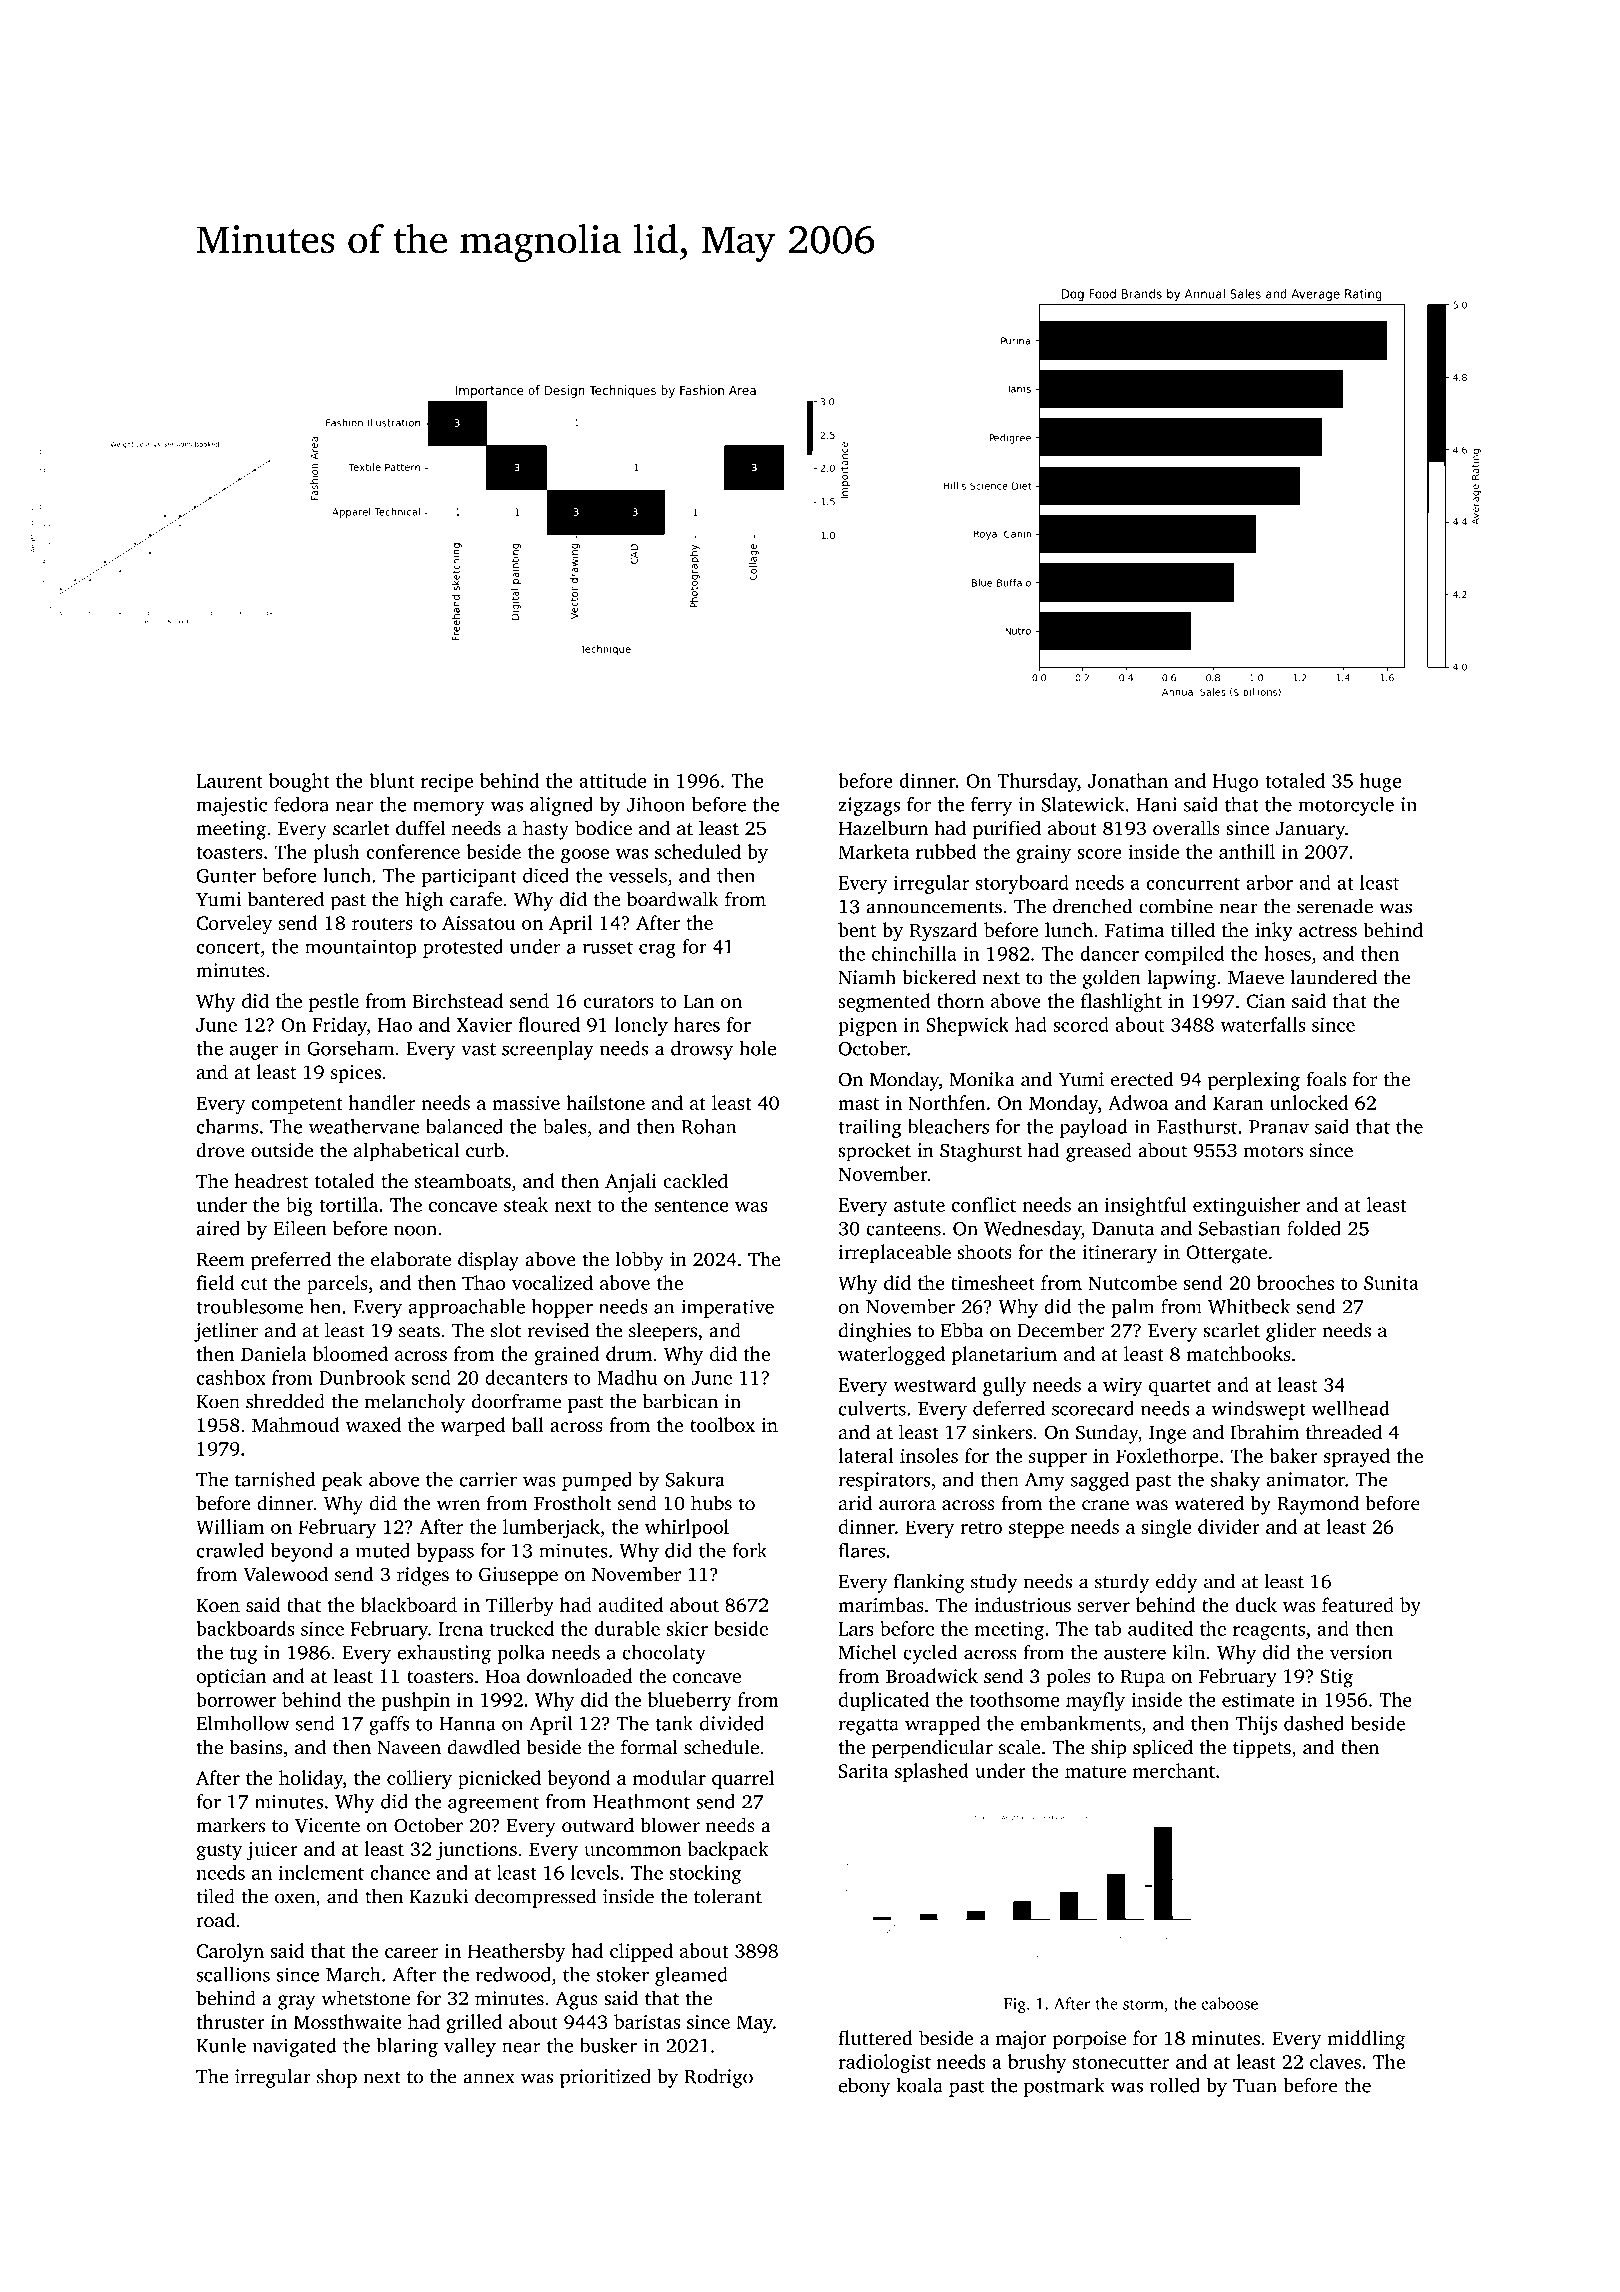  Describe the element at coordinates (903, 1229) in the document. I see `canteens` at that location.
